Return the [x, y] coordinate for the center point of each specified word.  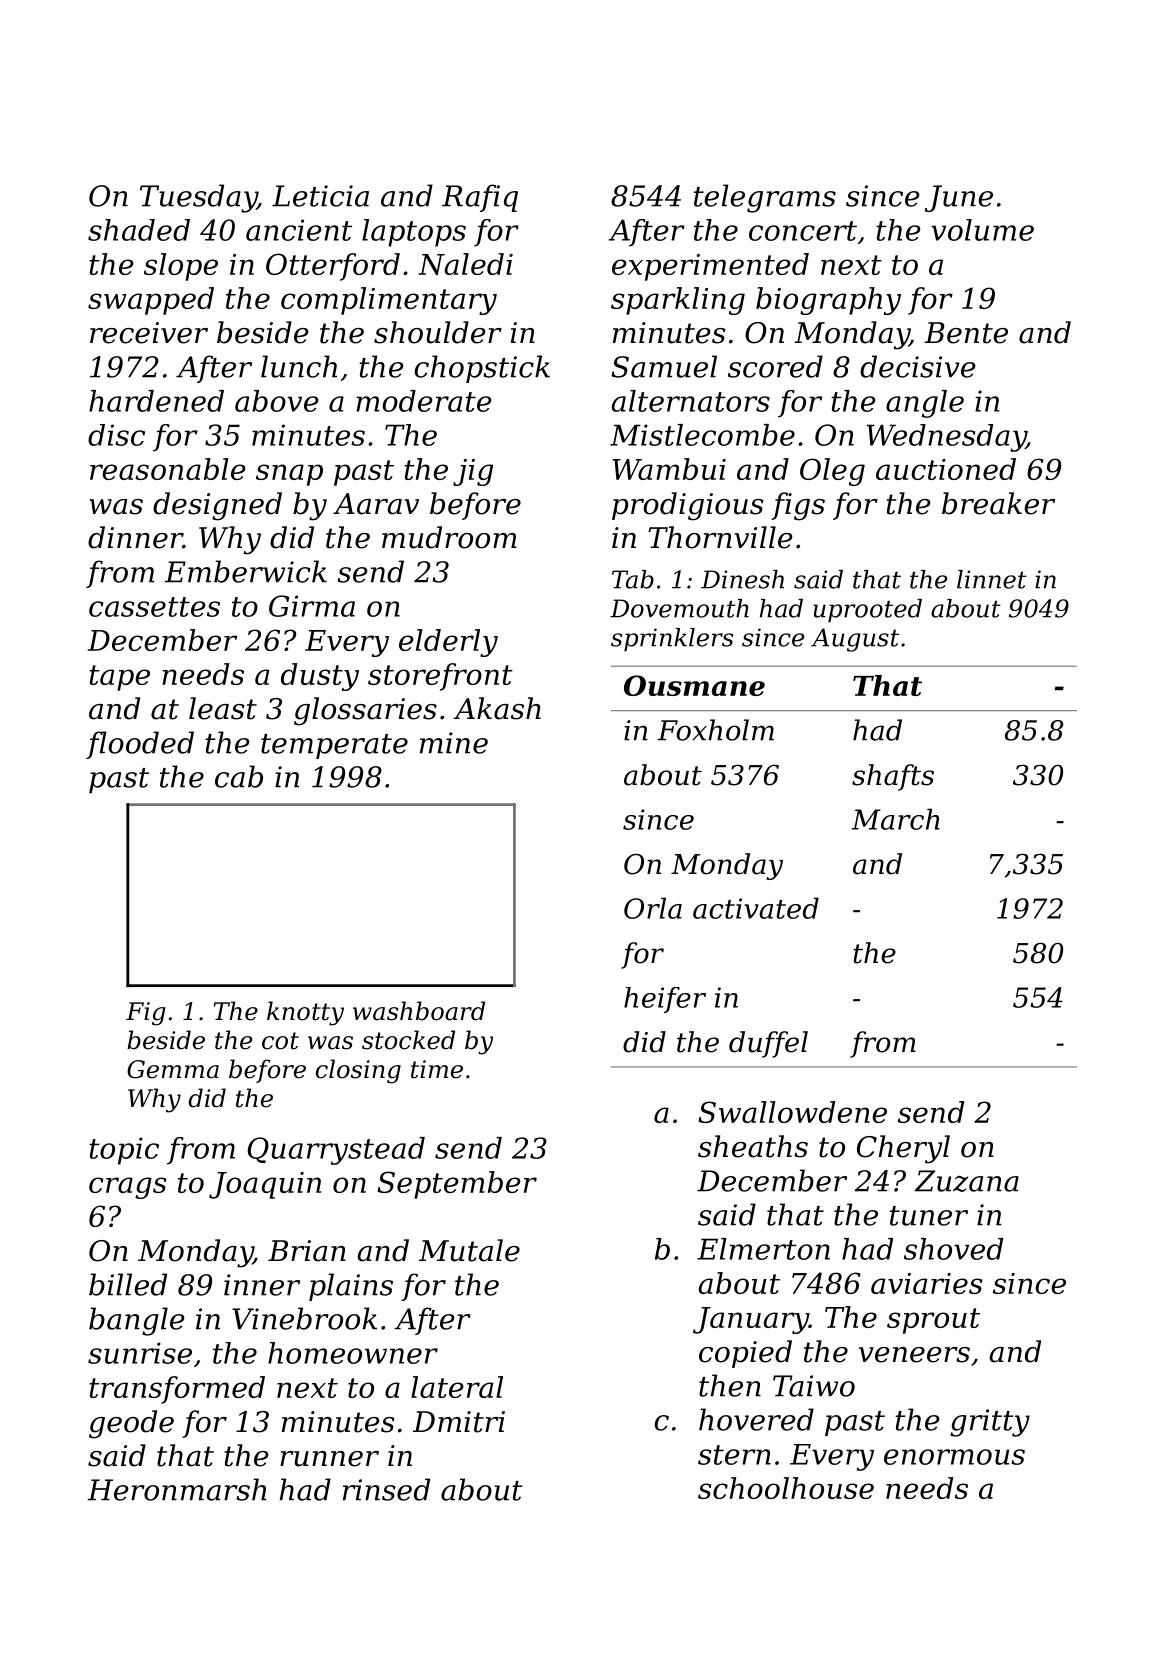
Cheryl [903, 1149]
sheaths [753, 1146]
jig [473, 472]
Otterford [333, 267]
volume [982, 230]
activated [756, 908]
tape [119, 678]
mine [454, 743]
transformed [177, 1390]
